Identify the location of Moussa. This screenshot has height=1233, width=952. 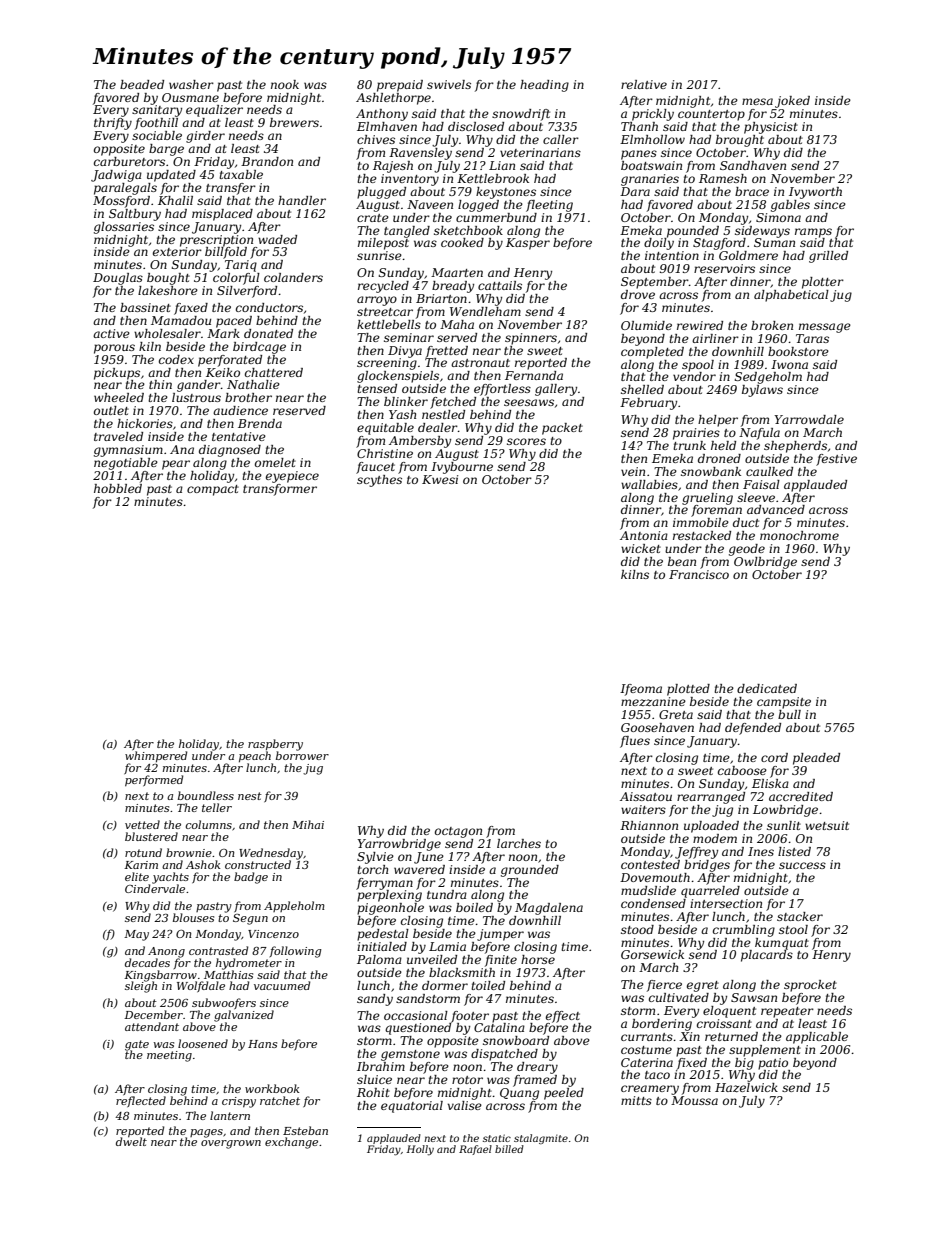
(694, 1100).
